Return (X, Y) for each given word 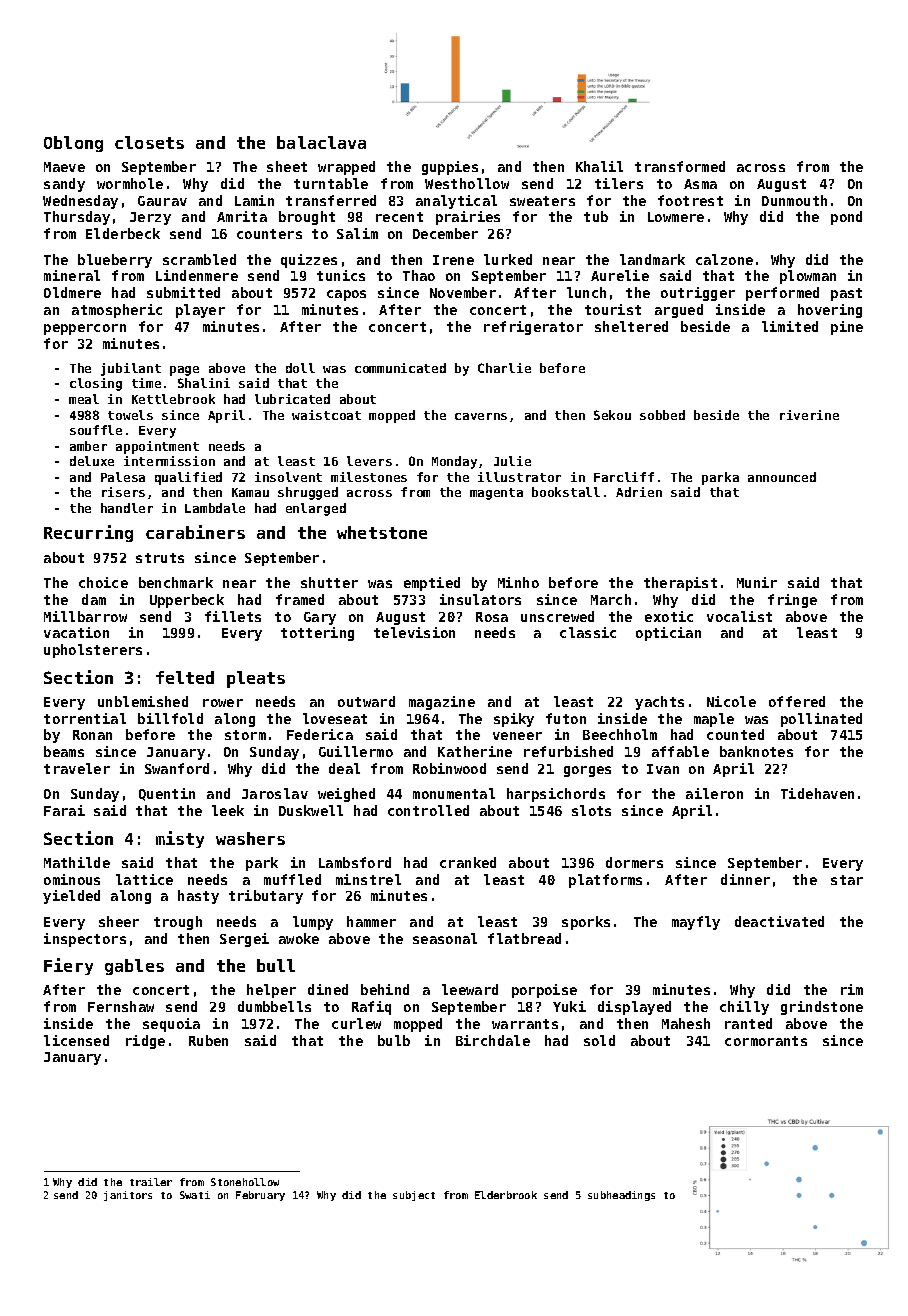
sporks (586, 923)
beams (64, 751)
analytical (456, 202)
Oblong (73, 144)
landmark (652, 259)
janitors (128, 1196)
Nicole (731, 701)
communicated (400, 368)
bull (276, 965)
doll (300, 368)
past (846, 294)
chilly (744, 1008)
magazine (442, 703)
